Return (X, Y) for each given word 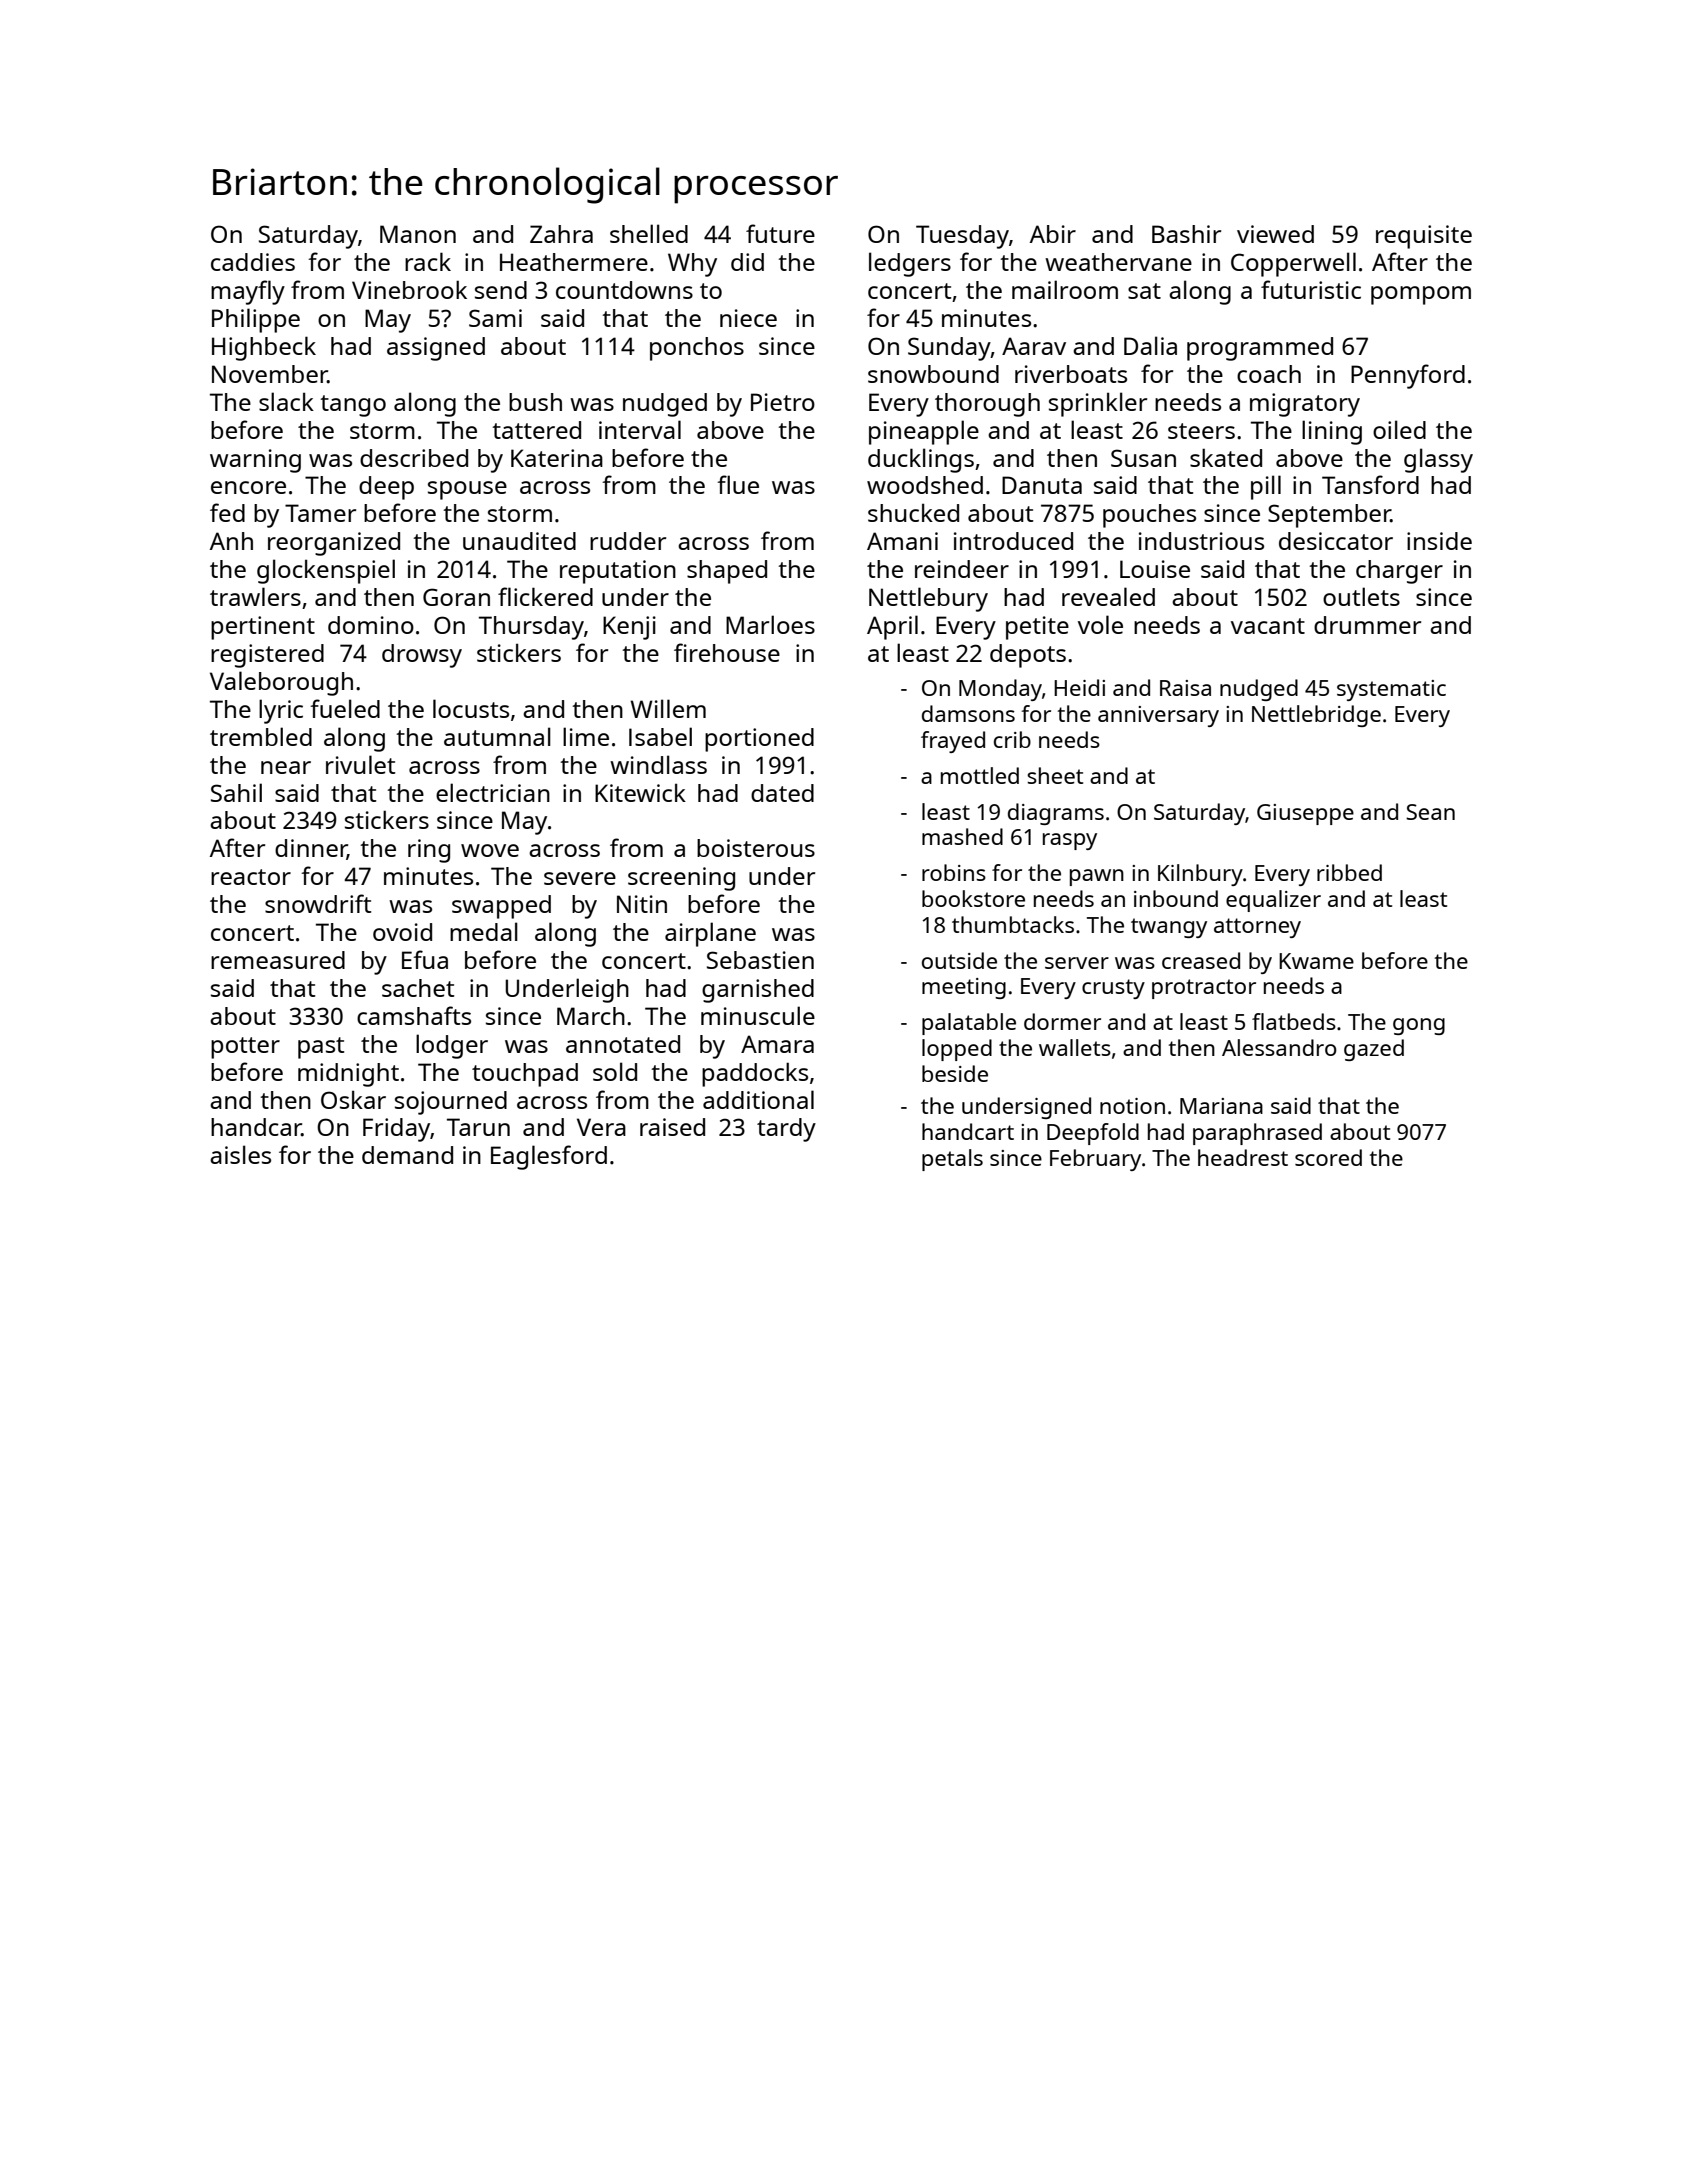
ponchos (697, 349)
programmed (1260, 349)
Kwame (1316, 961)
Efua (425, 959)
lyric (281, 711)
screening (681, 879)
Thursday (531, 628)
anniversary (1158, 716)
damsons (968, 713)
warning (255, 461)
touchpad (525, 1075)
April (892, 627)
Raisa (1185, 688)
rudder (628, 541)
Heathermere (574, 262)
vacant (1268, 626)
